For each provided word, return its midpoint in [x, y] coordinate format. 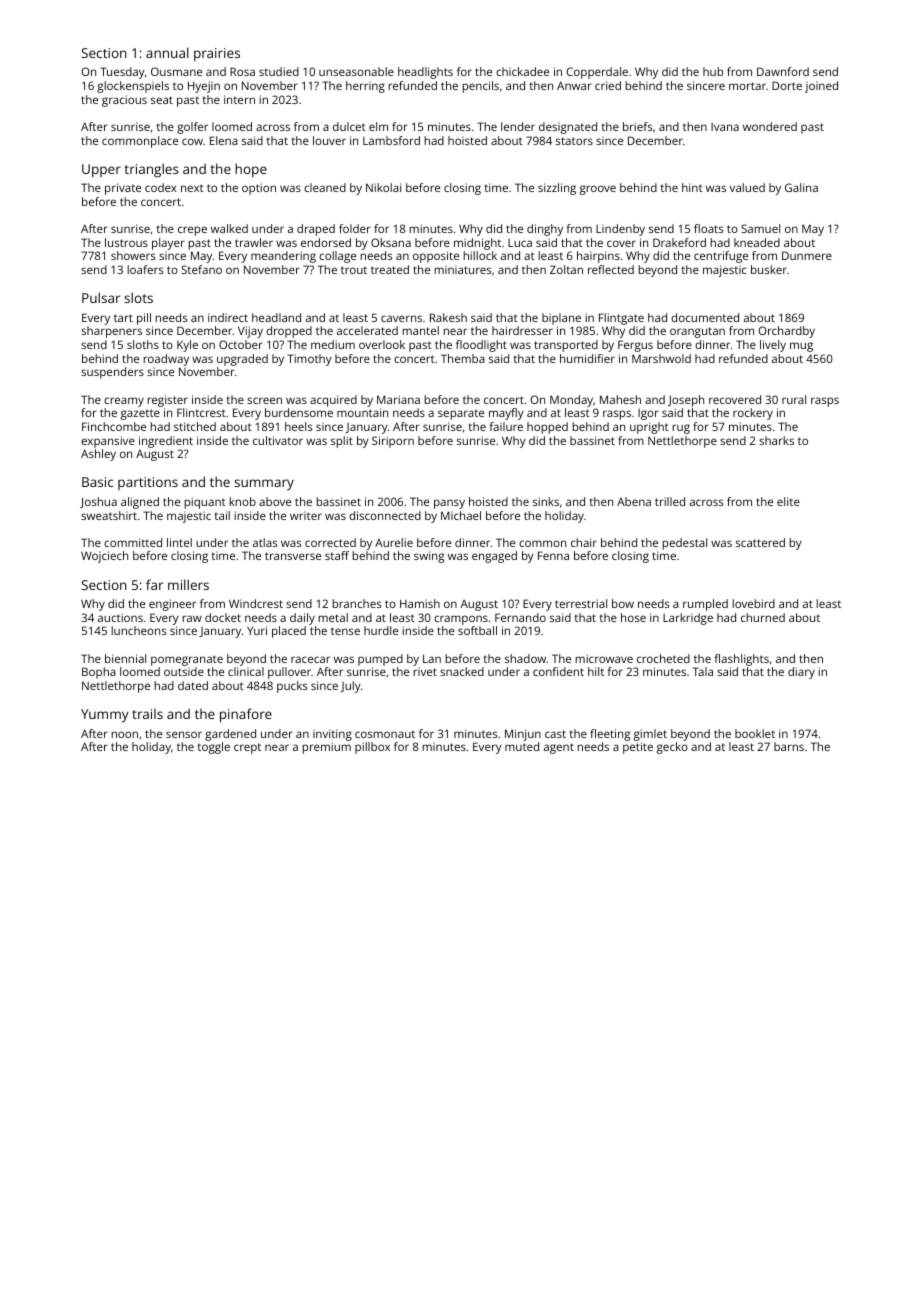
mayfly [506, 414]
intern [239, 99]
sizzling [557, 189]
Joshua [98, 502]
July [350, 687]
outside [184, 671]
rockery [753, 414]
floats [708, 228]
